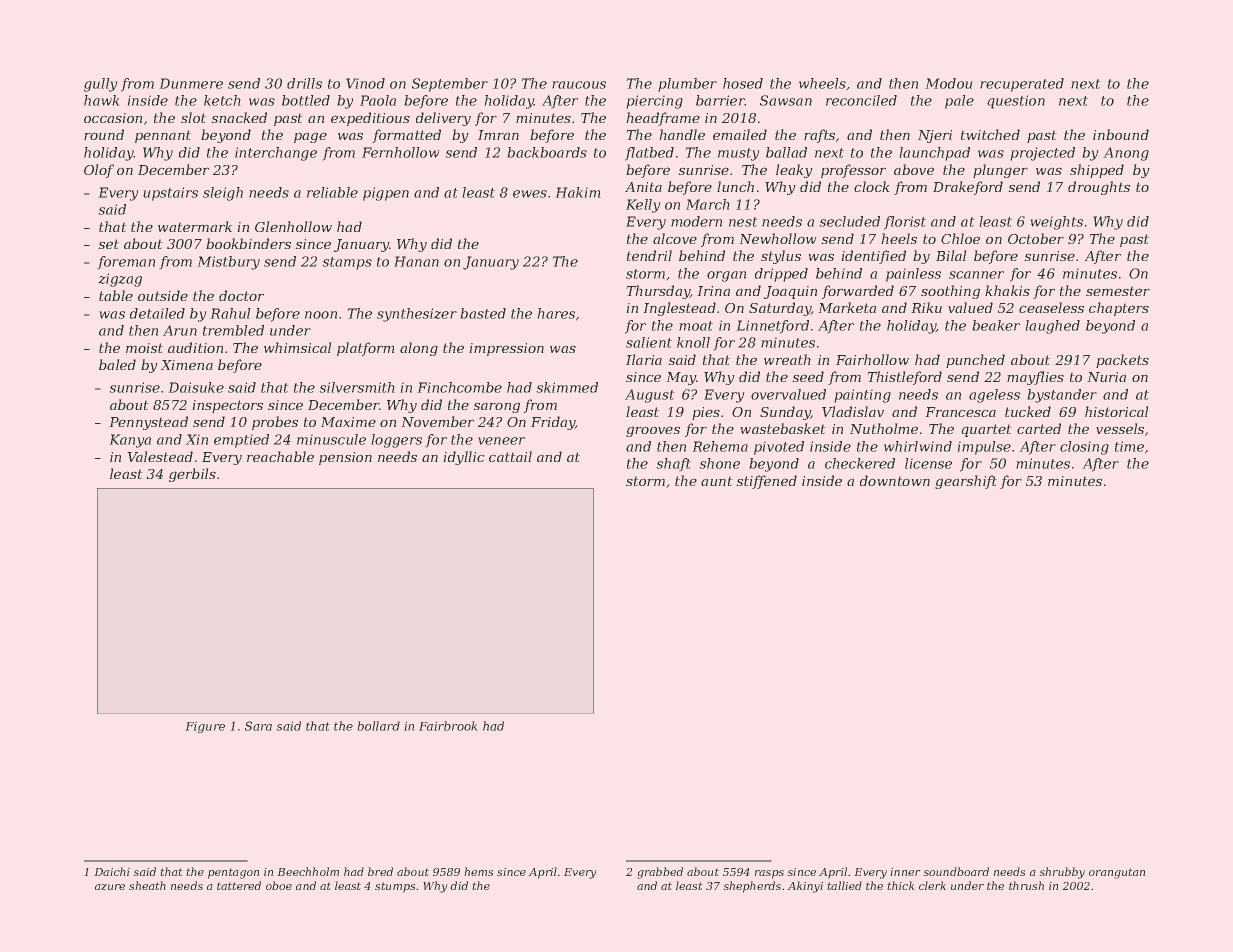 The height and width of the document is (952, 1233). I want to click on clock, so click(872, 186).
